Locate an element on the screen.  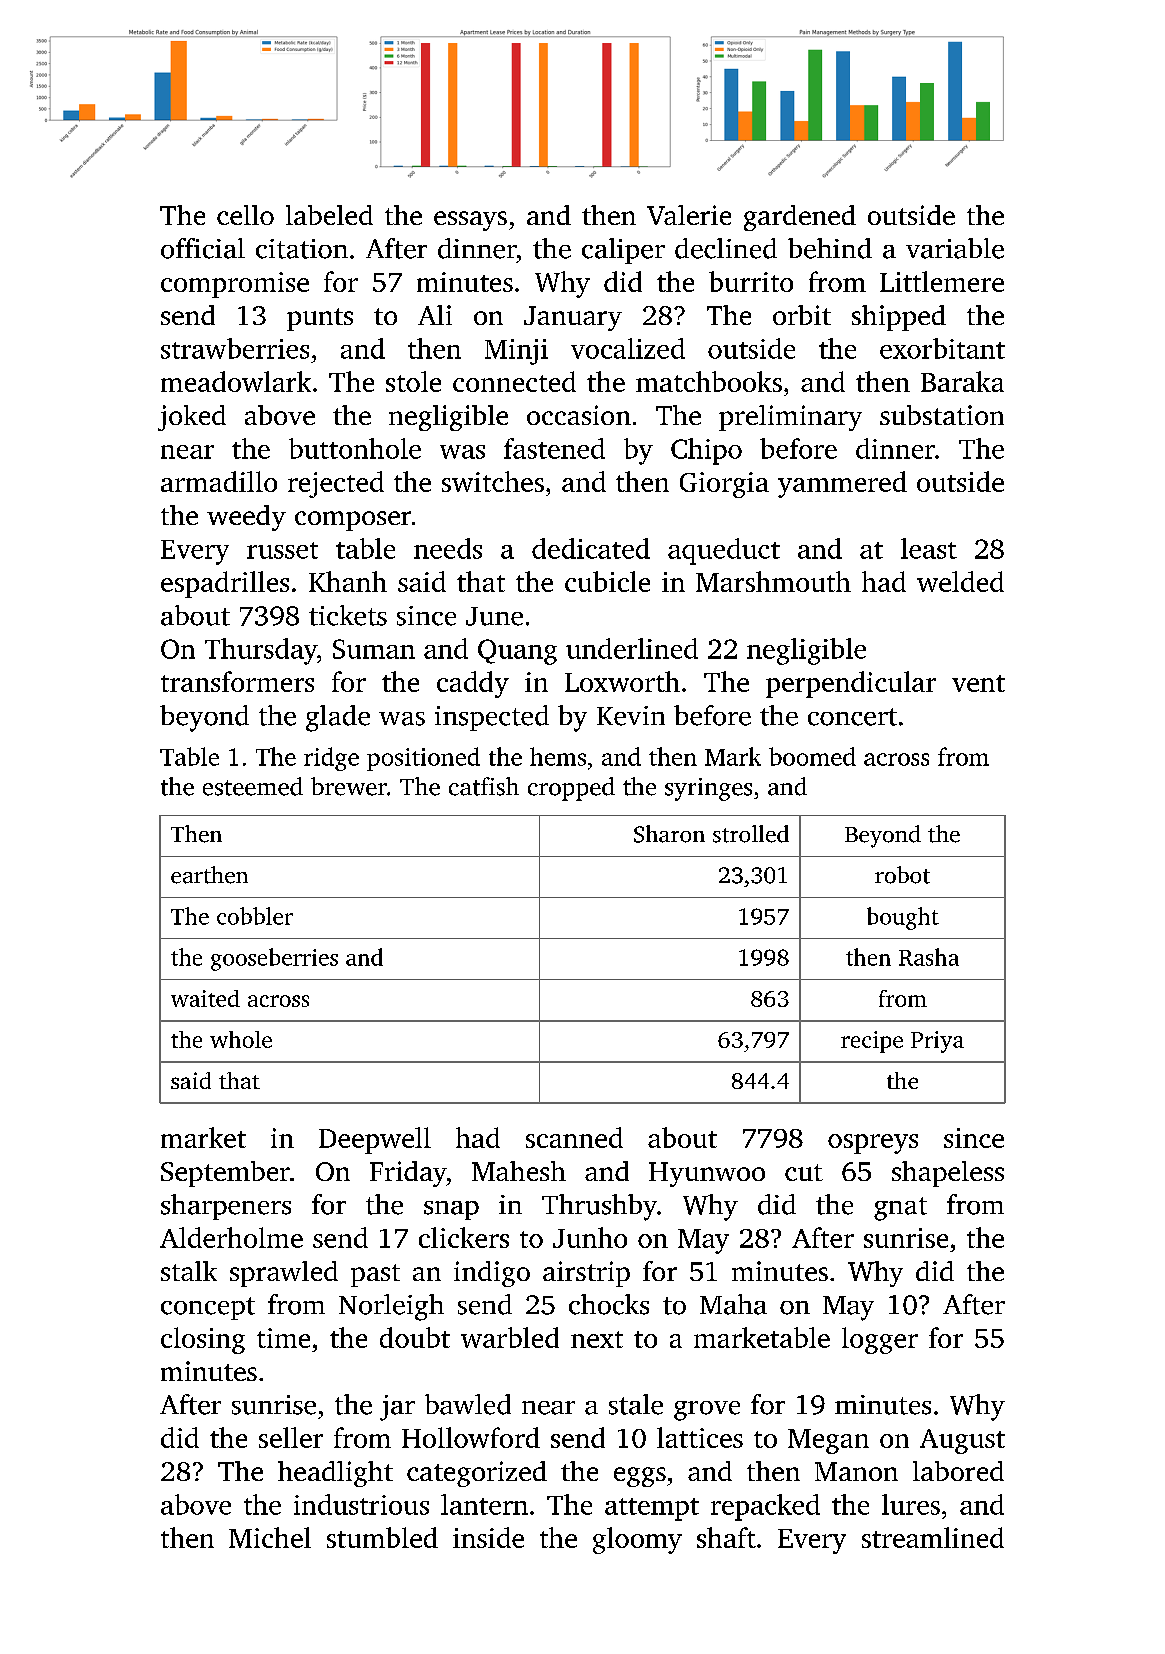
Priya is located at coordinates (937, 1042).
